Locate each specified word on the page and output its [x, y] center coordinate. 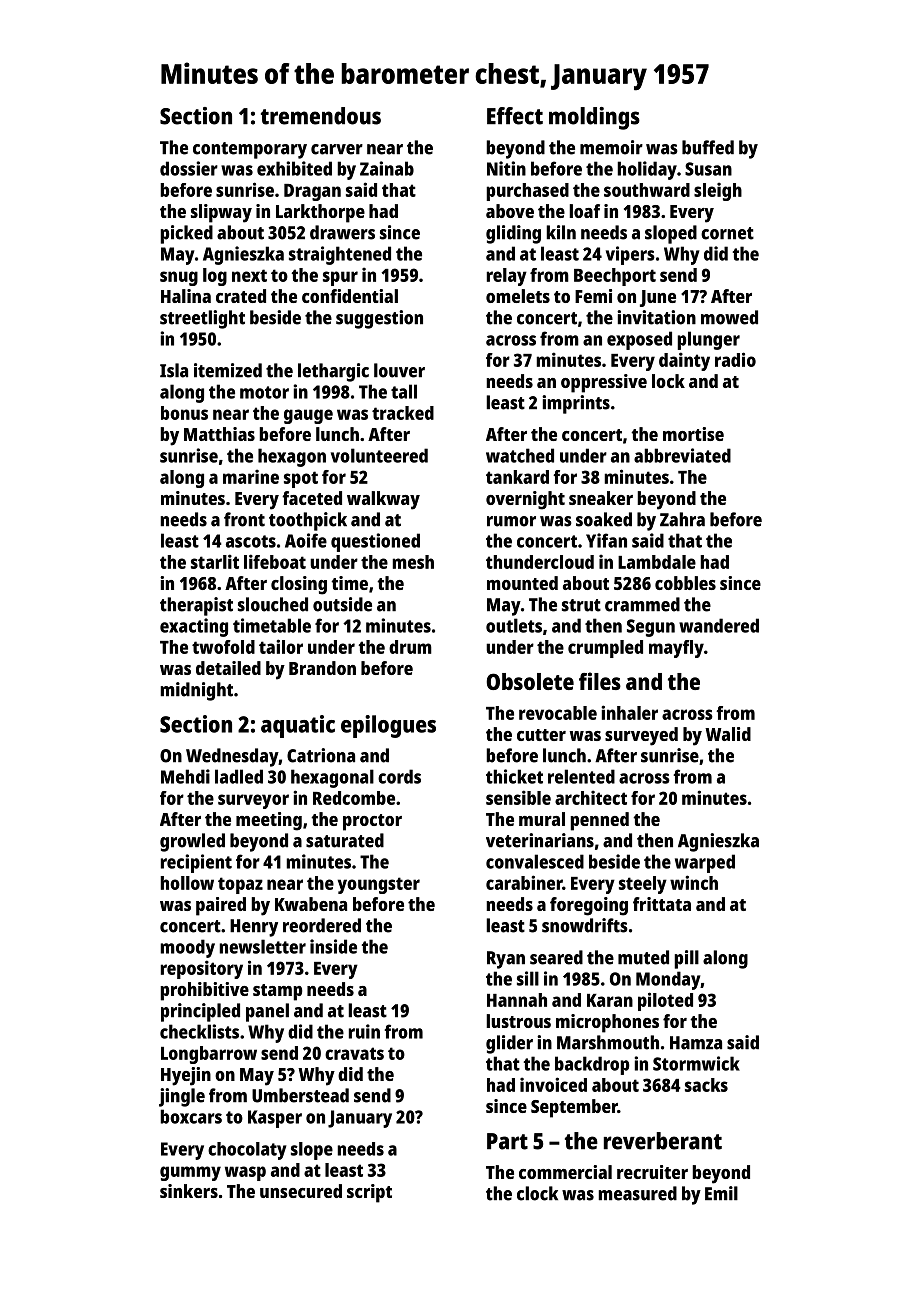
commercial [565, 1172]
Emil [721, 1193]
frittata [662, 904]
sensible [518, 797]
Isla [174, 370]
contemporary [250, 150]
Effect [515, 116]
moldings [594, 118]
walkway [383, 500]
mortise [693, 434]
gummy [190, 1173]
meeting [269, 821]
